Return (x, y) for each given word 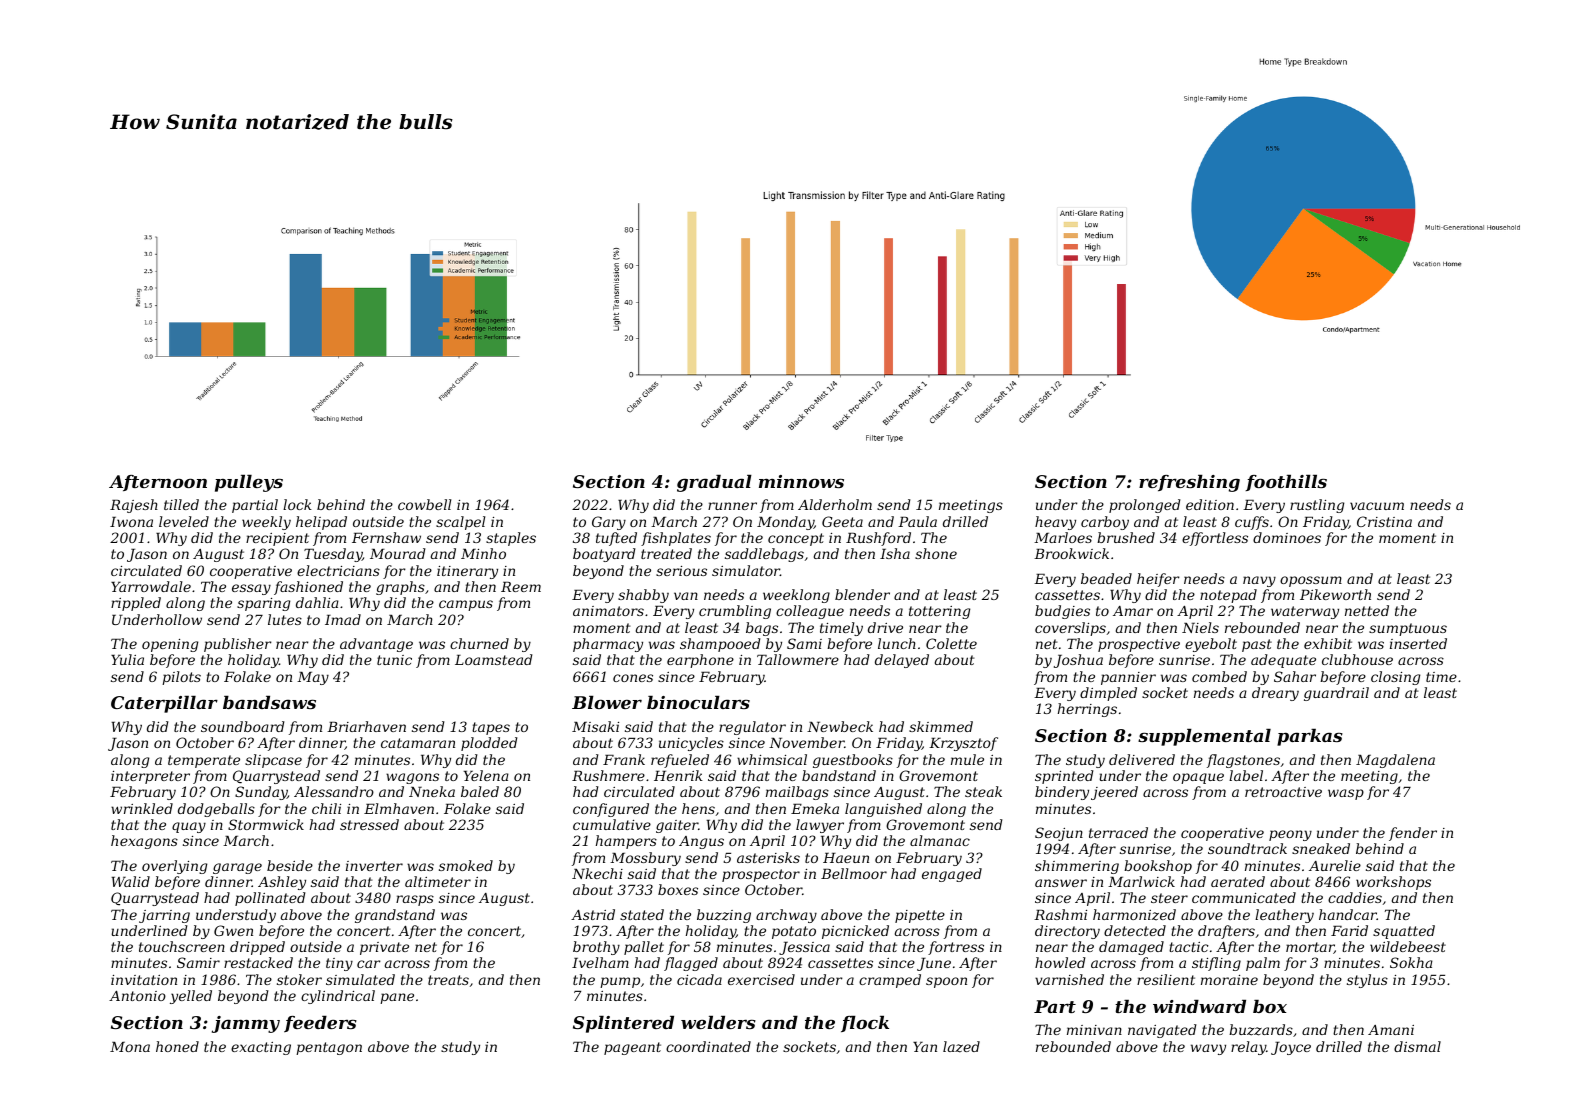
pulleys (249, 483)
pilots (181, 678)
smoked (466, 865)
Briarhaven (366, 726)
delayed (902, 661)
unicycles (691, 744)
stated (642, 914)
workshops (1393, 883)
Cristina (1384, 521)
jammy (246, 1024)
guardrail (1336, 694)
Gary (609, 523)
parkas (1310, 737)
